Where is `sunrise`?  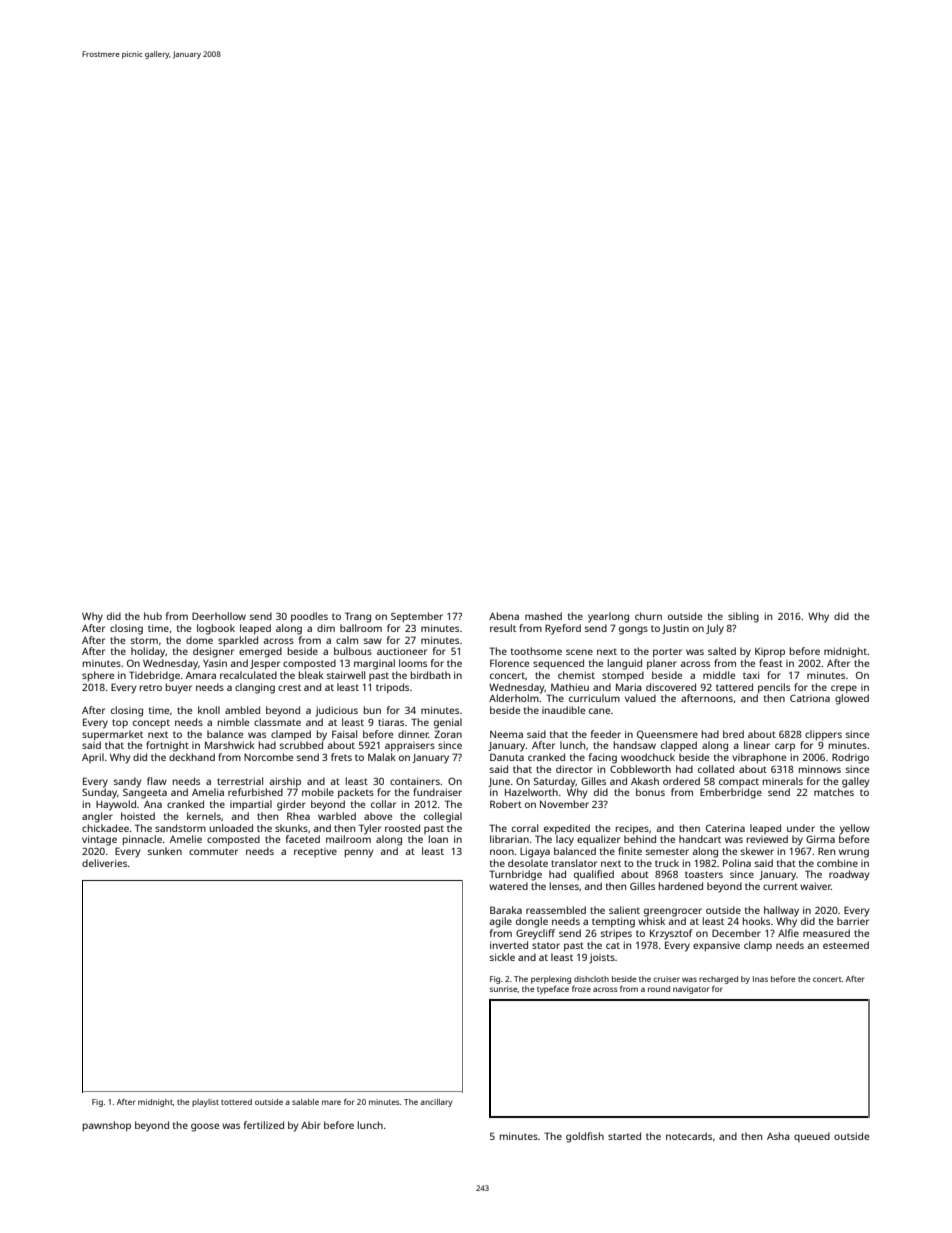
sunrise is located at coordinates (503, 989).
